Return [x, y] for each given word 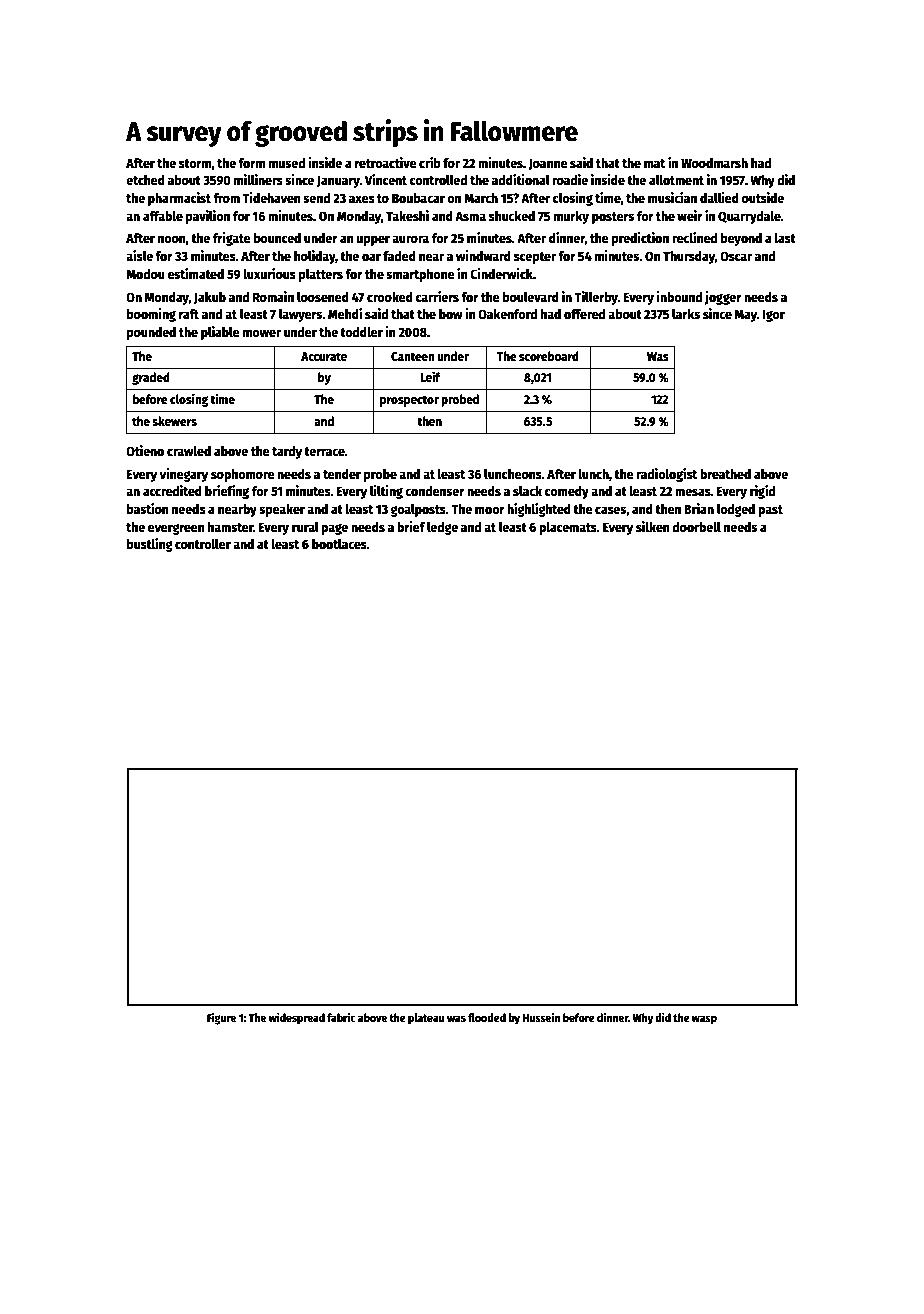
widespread [296, 1018]
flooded [487, 1017]
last [785, 238]
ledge [442, 528]
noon [172, 239]
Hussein [541, 1017]
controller [203, 544]
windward [483, 255]
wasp [704, 1020]
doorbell [696, 527]
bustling [150, 545]
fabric [341, 1017]
